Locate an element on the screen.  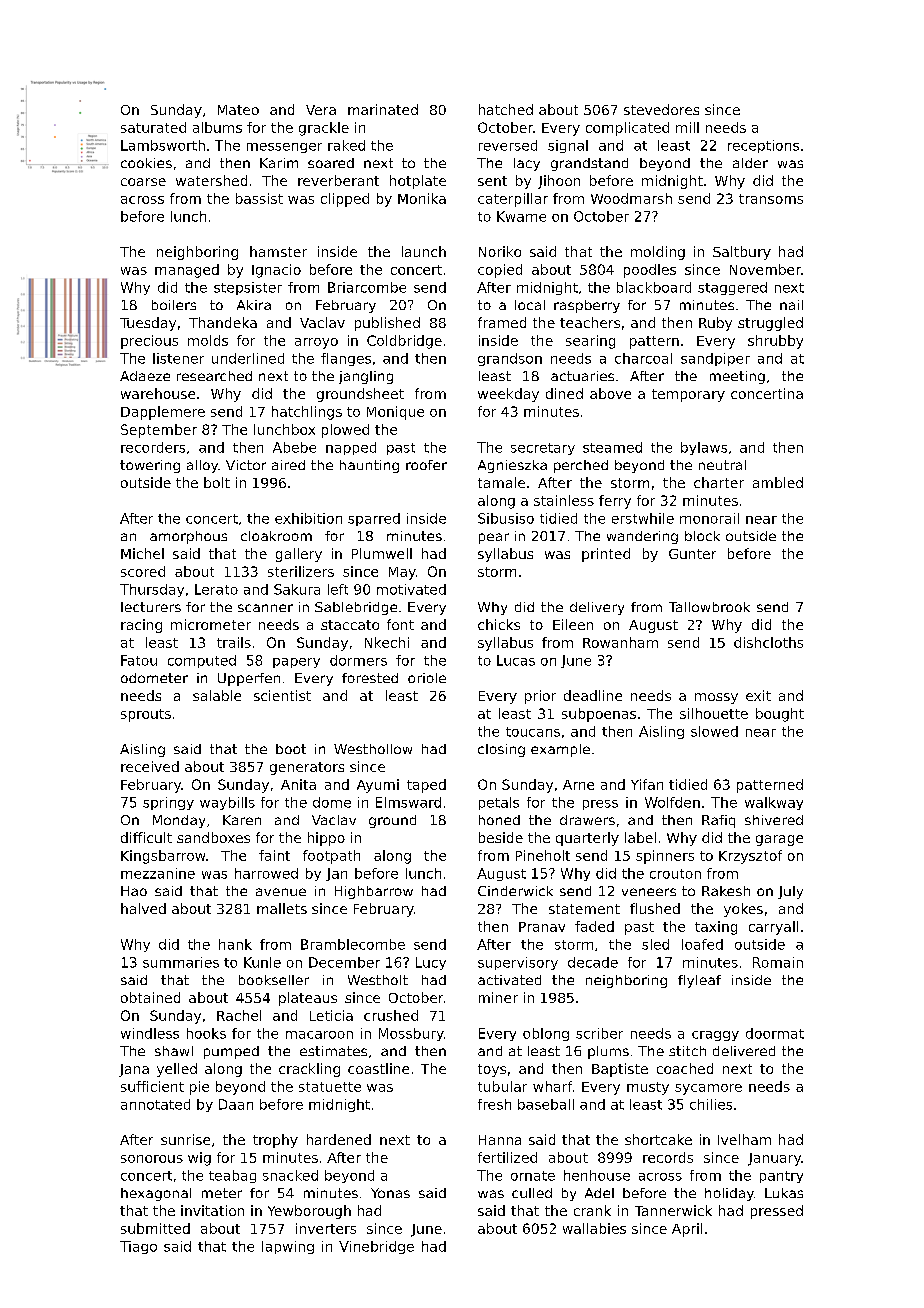
avenue is located at coordinates (281, 892).
